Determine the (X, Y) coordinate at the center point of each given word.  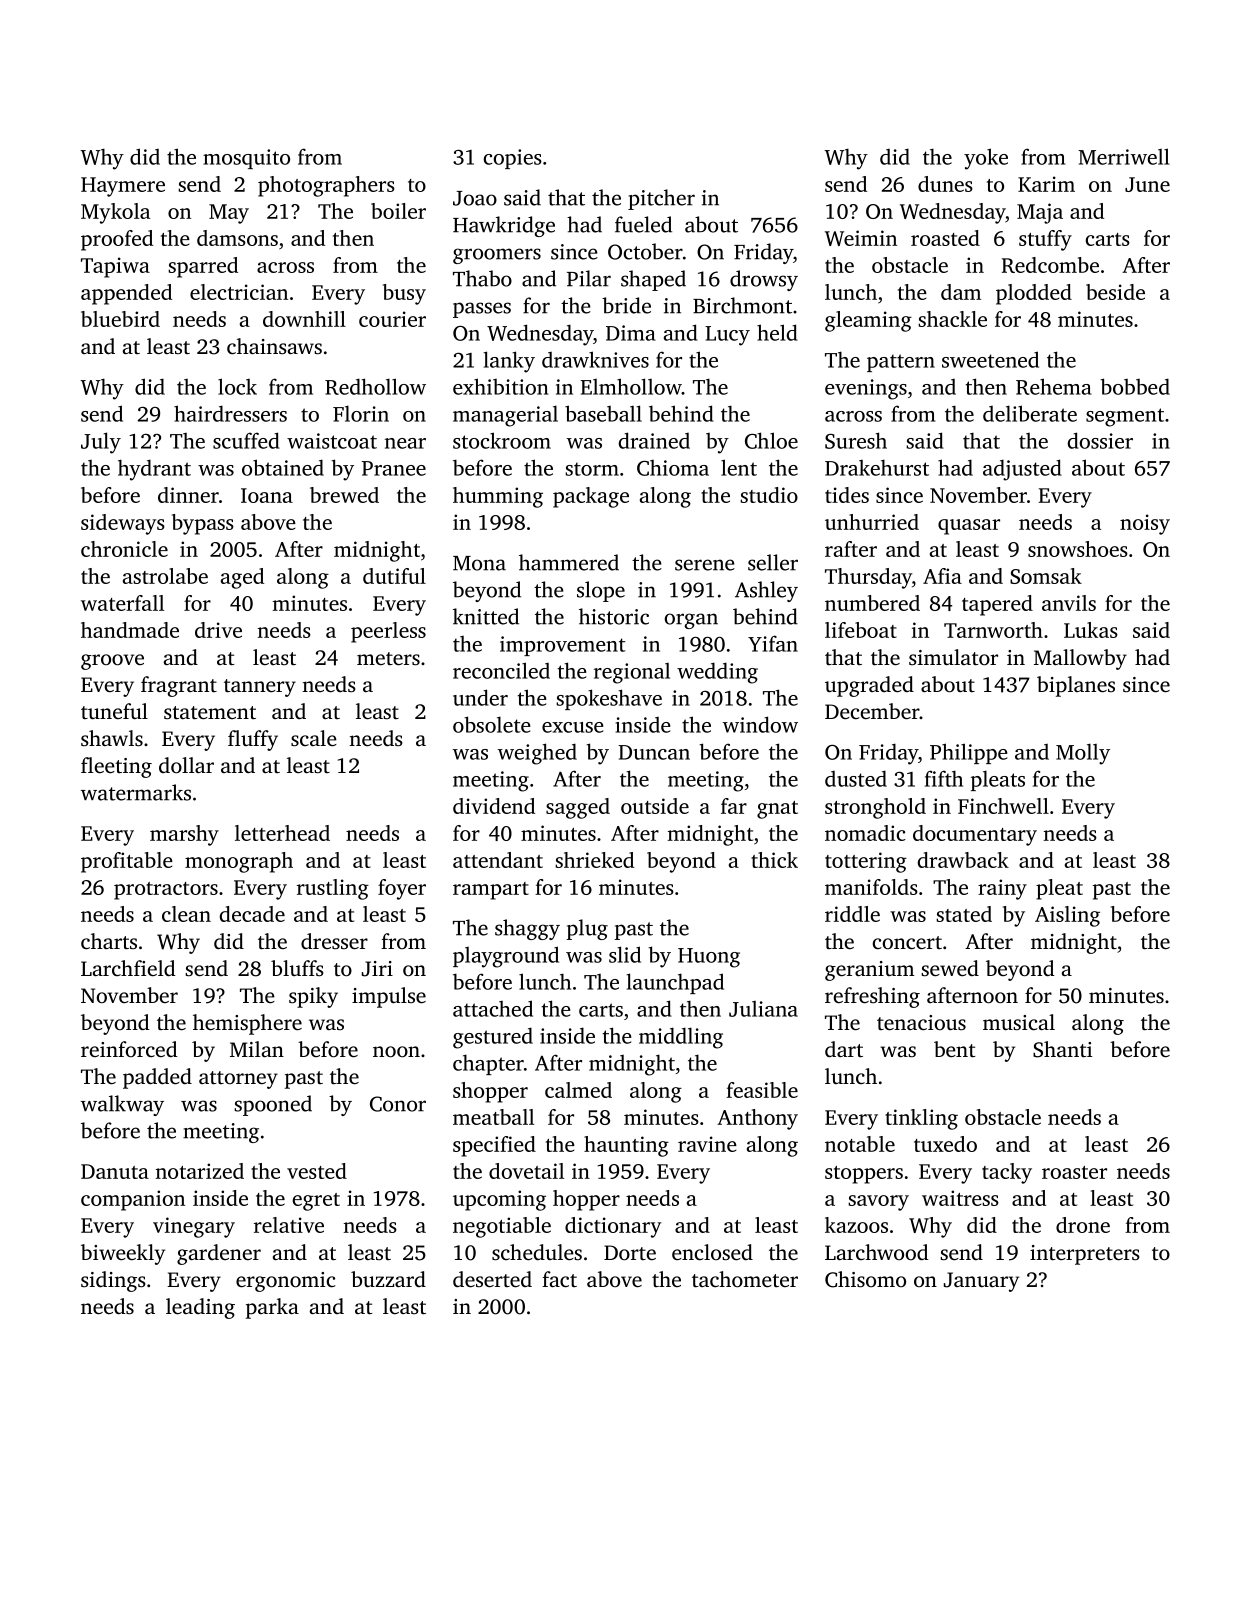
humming (498, 497)
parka (272, 1308)
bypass (203, 524)
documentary (975, 835)
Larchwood (877, 1252)
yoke (986, 159)
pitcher (661, 199)
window (760, 724)
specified (494, 1146)
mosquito (246, 159)
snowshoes (1078, 549)
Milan (257, 1049)
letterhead (282, 833)
